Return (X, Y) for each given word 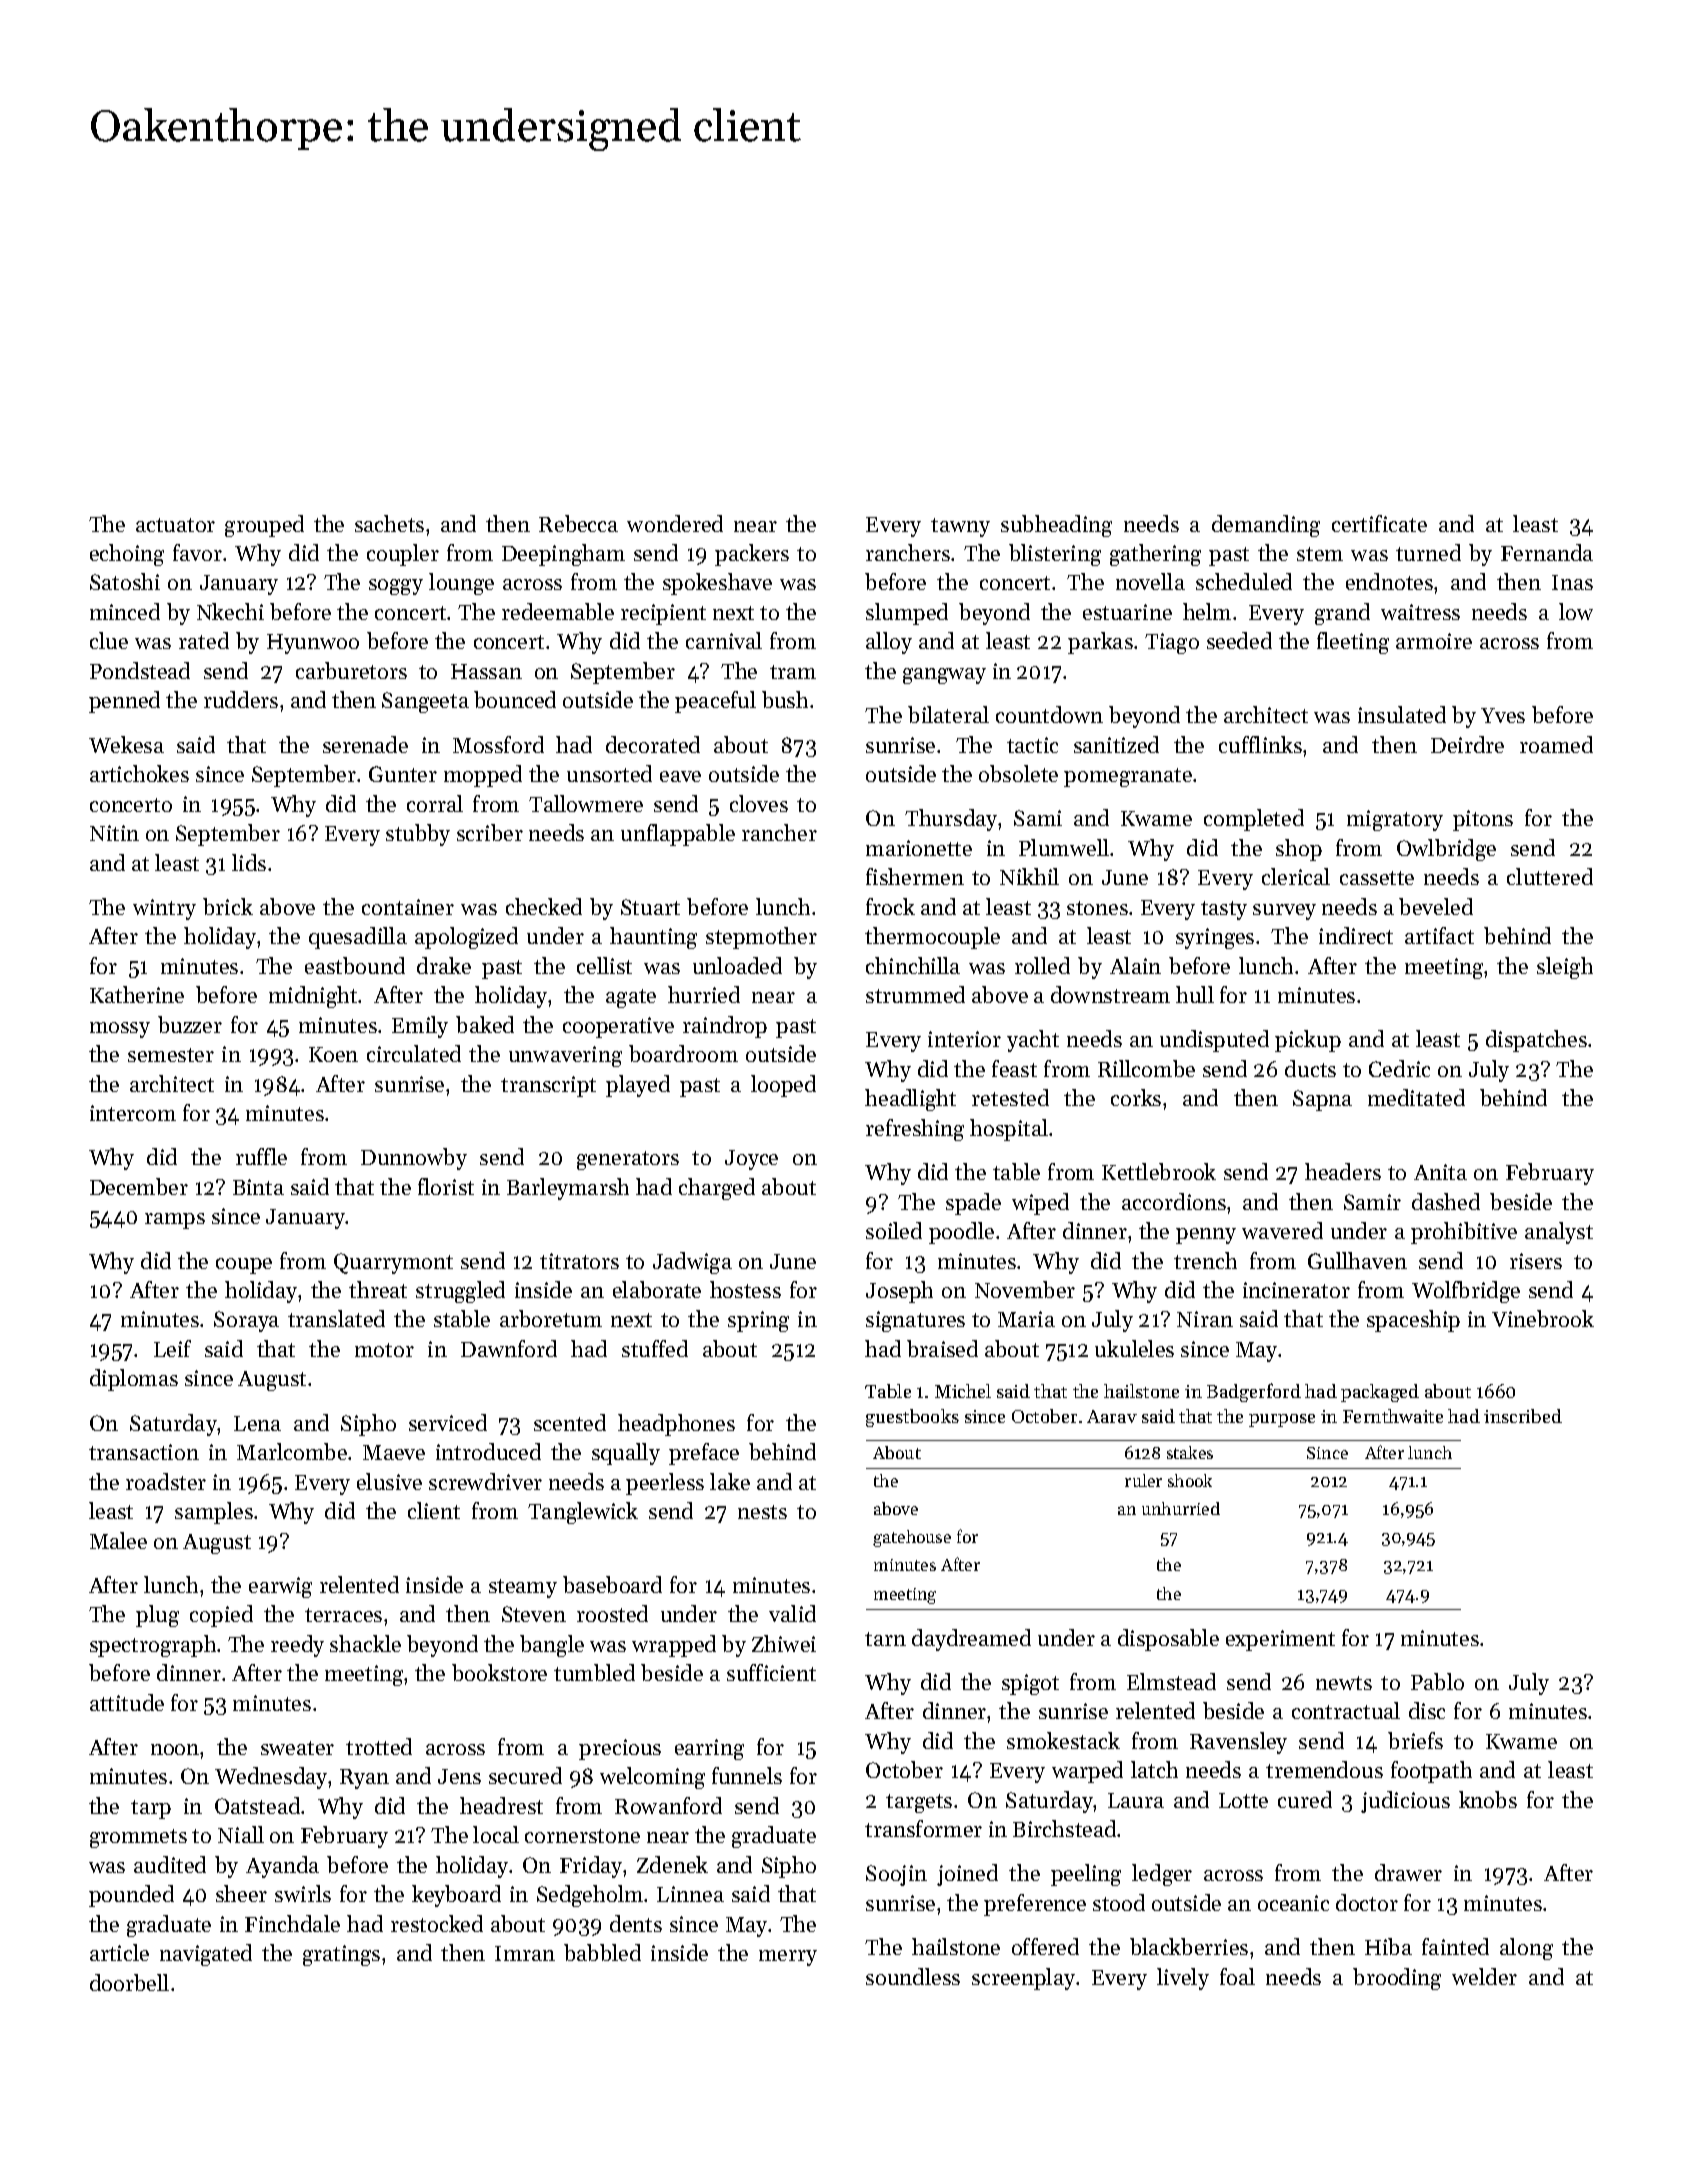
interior (964, 1039)
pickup (1308, 1041)
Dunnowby (414, 1159)
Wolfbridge (1466, 1292)
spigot (1030, 1684)
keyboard (456, 1896)
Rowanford (668, 1805)
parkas (1100, 643)
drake (444, 965)
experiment (1280, 1640)
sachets (389, 523)
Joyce (751, 1160)
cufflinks (1260, 744)
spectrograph (153, 1646)
